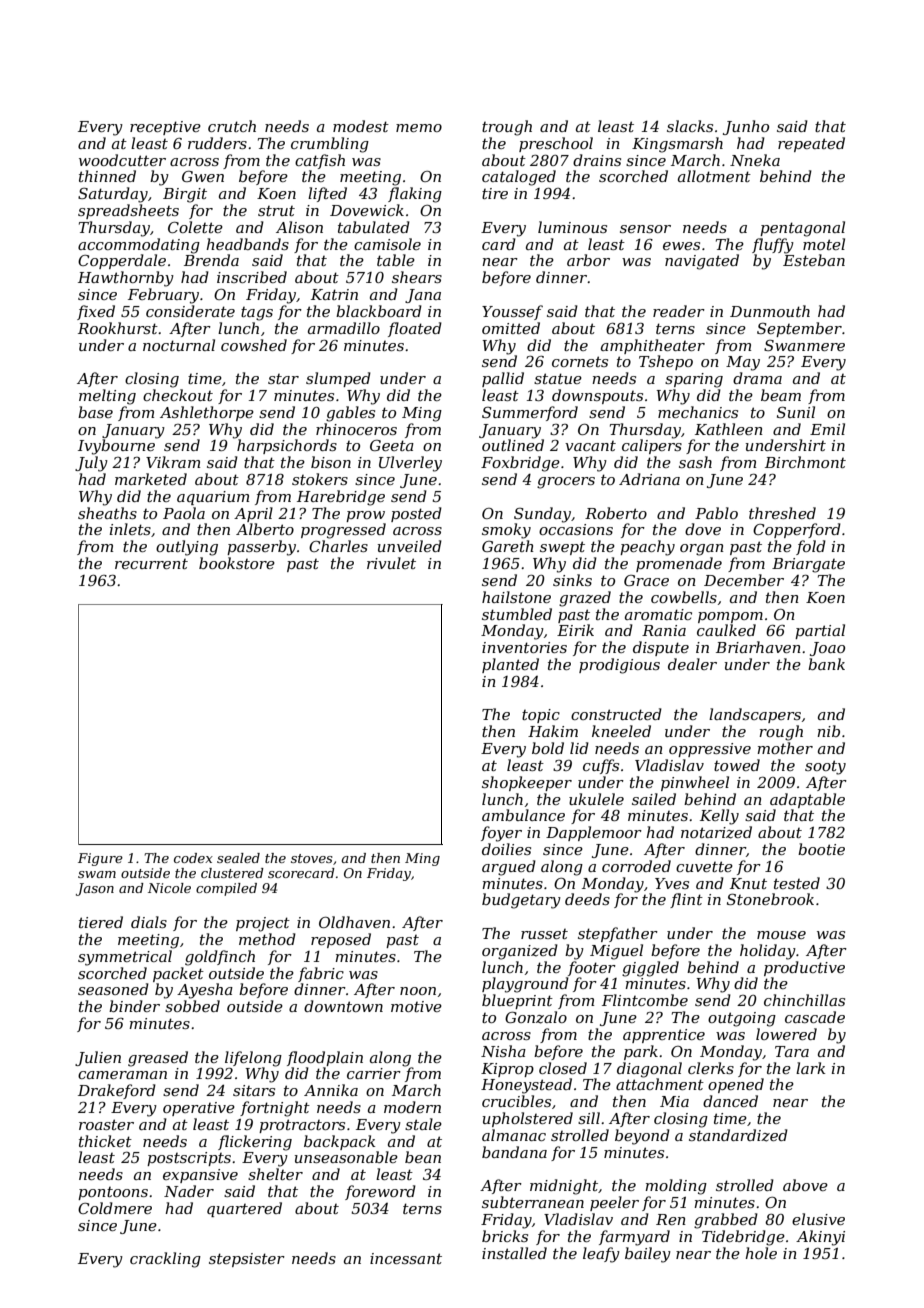 Image resolution: width=924 pixels, height=1308 pixels. What do you see at coordinates (514, 1253) in the screenshot?
I see `installed` at bounding box center [514, 1253].
